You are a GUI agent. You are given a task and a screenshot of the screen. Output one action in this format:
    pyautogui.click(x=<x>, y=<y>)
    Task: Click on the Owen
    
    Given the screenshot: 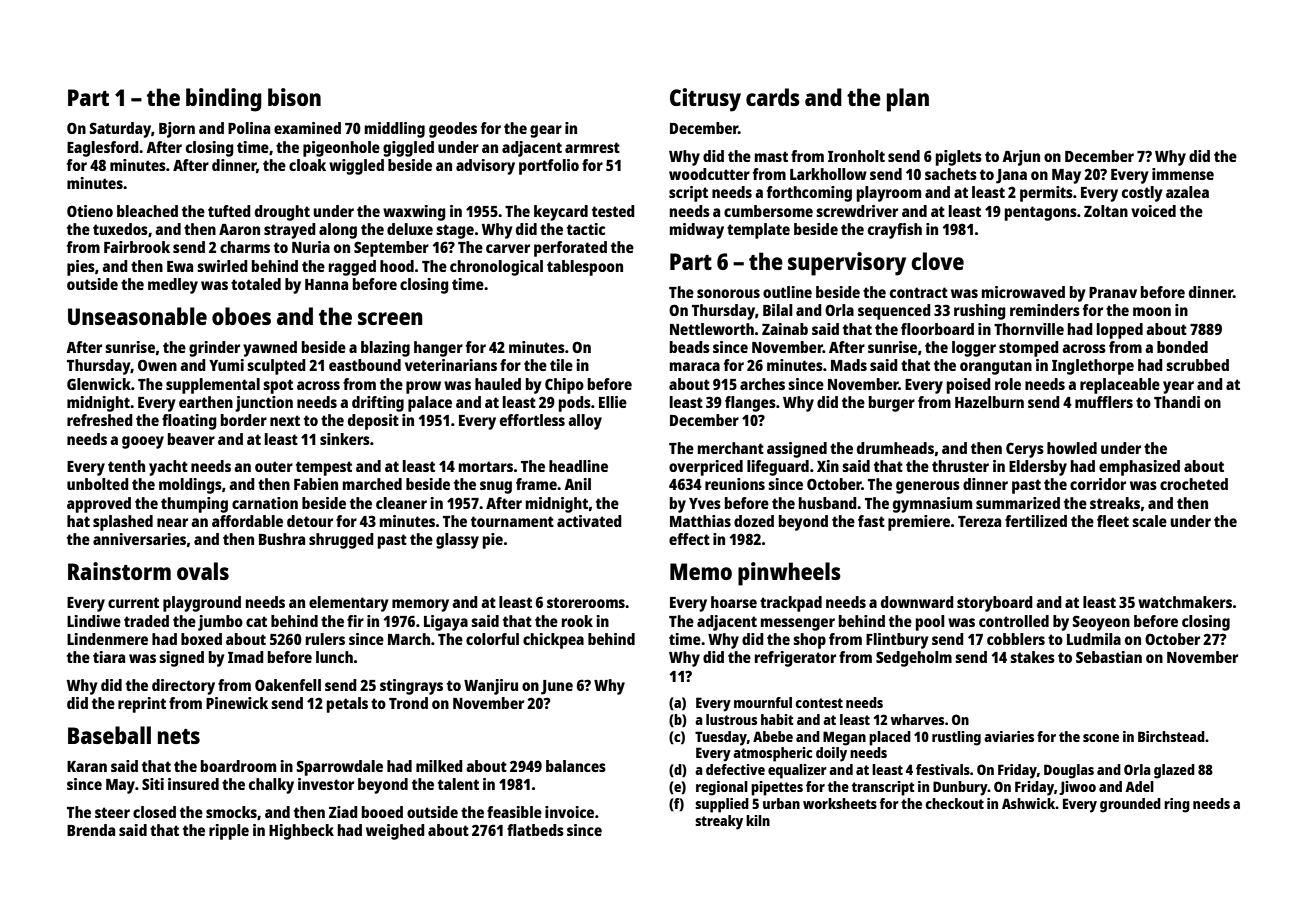 What is the action you would take?
    pyautogui.click(x=157, y=365)
